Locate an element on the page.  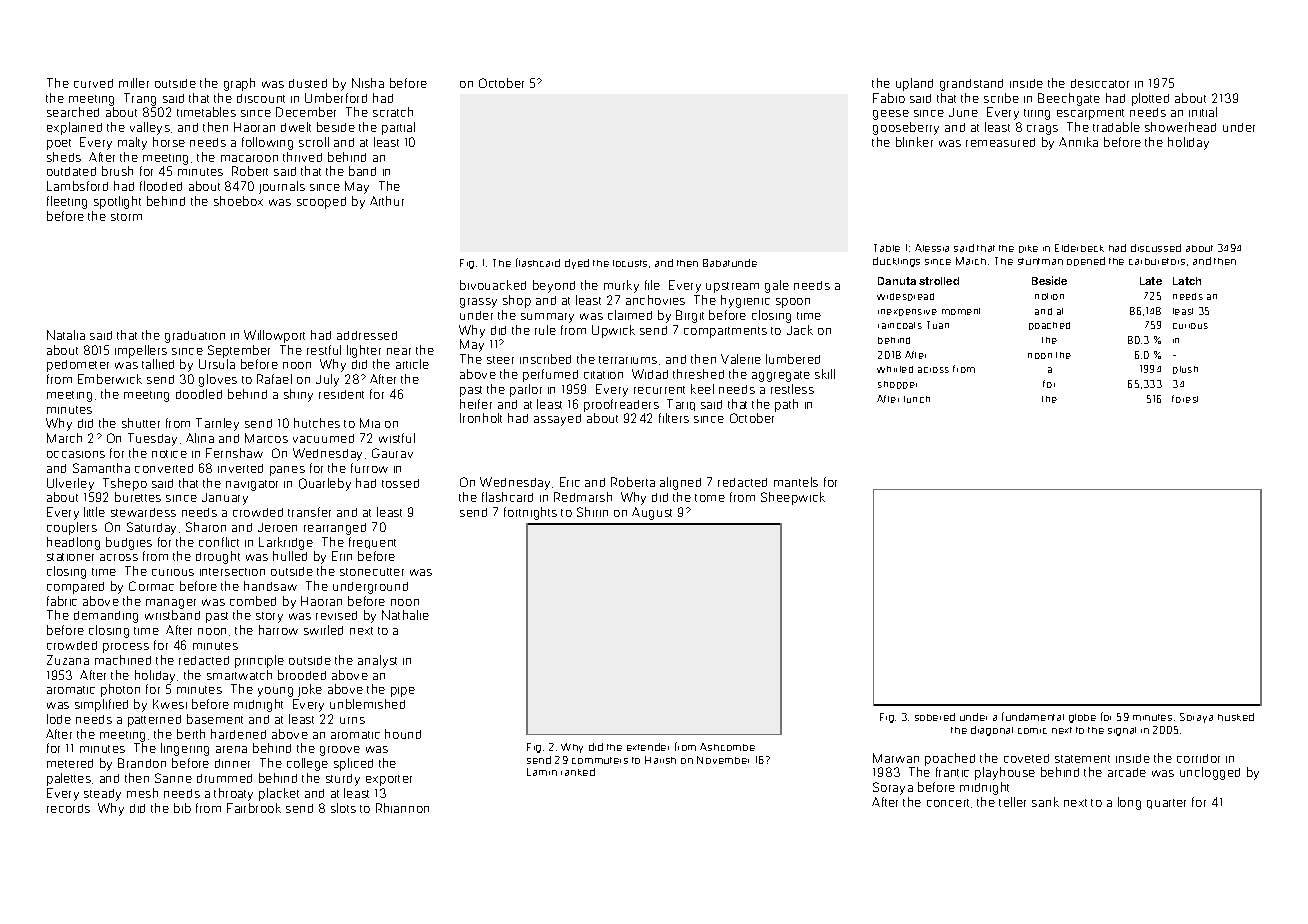
scratch is located at coordinates (393, 112).
